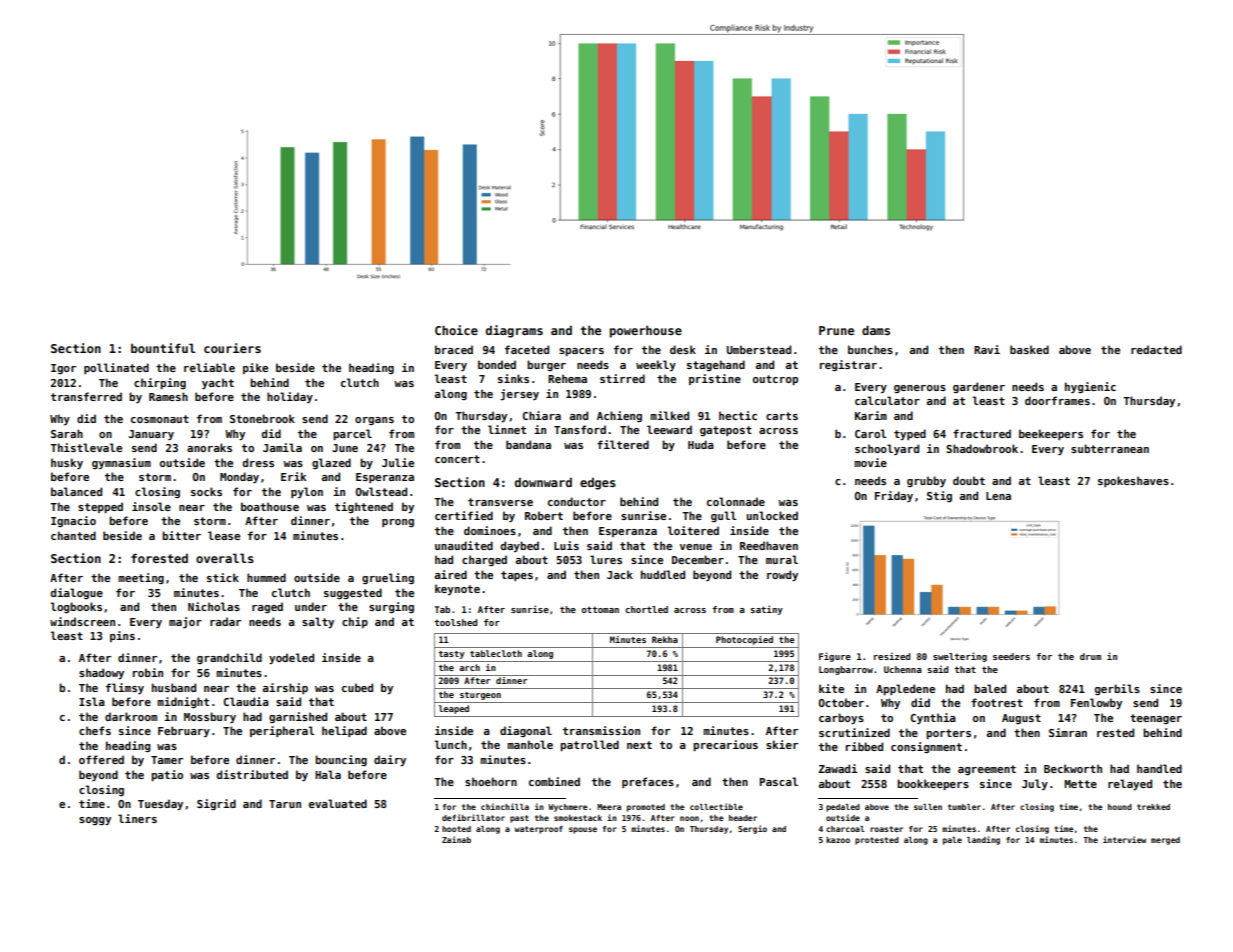  Describe the element at coordinates (76, 607) in the screenshot. I see `logbooks` at that location.
